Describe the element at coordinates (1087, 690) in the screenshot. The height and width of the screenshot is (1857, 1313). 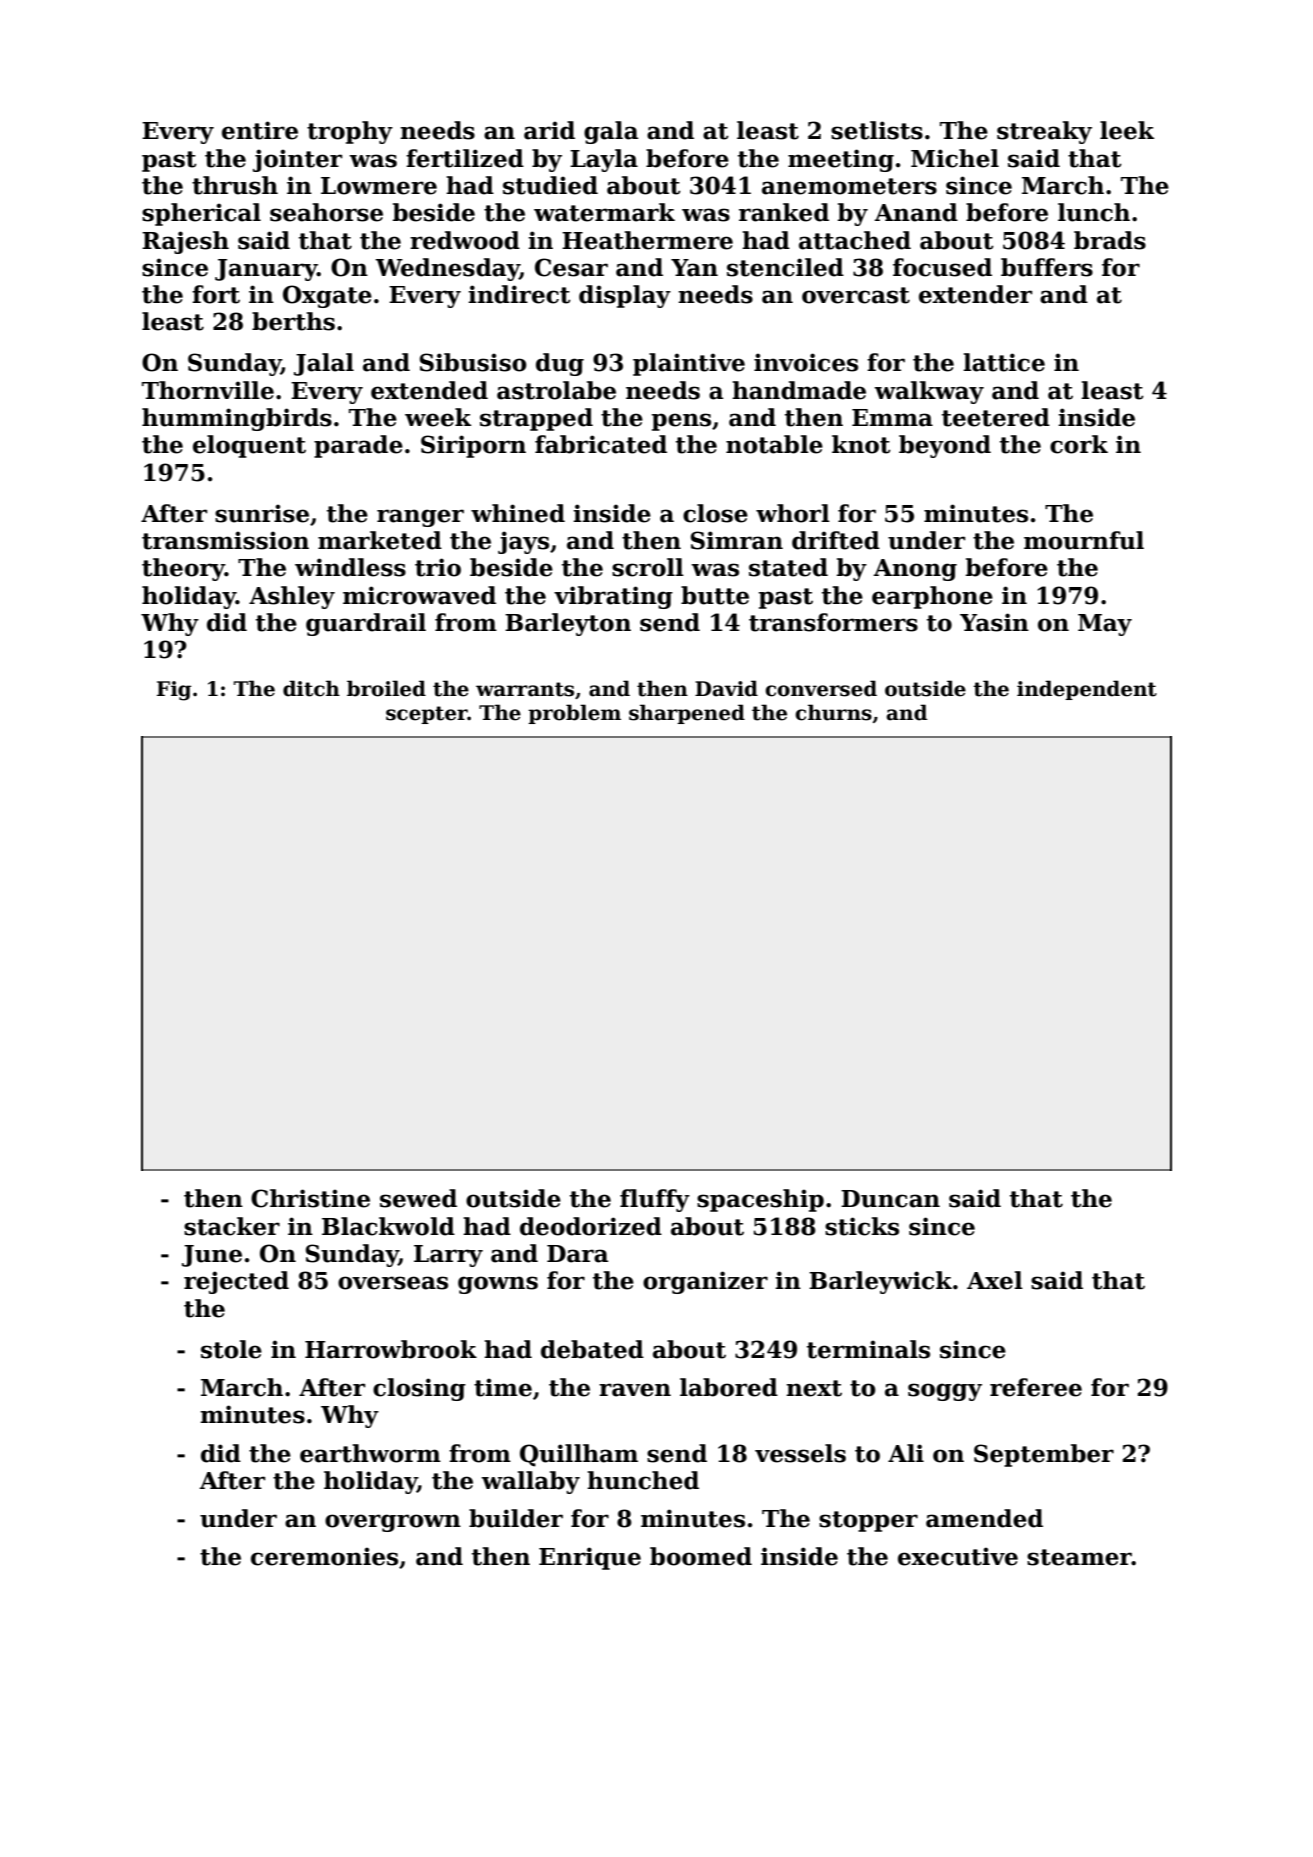
I see `independent` at that location.
